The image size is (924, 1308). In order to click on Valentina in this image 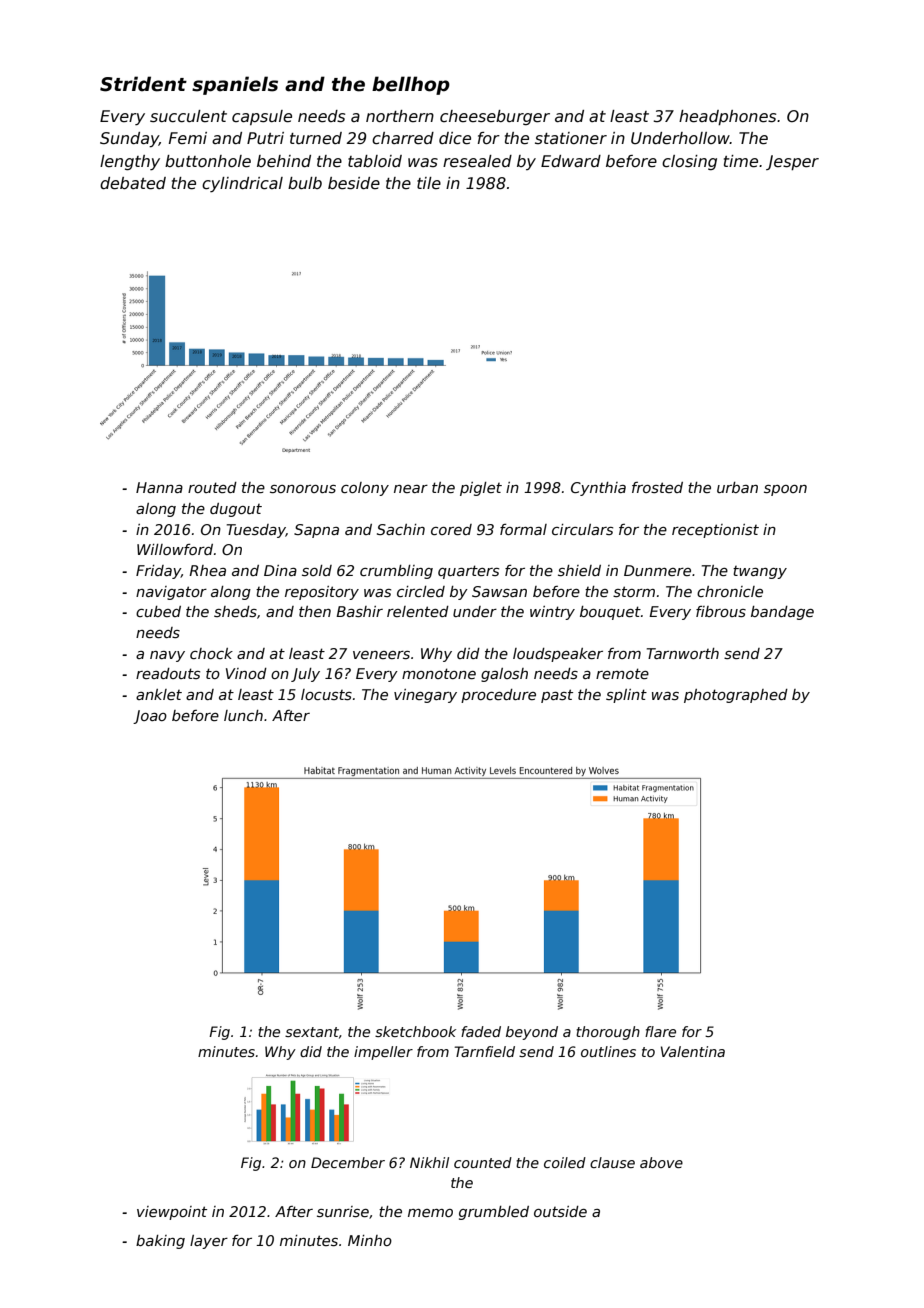, I will do `click(693, 1051)`.
